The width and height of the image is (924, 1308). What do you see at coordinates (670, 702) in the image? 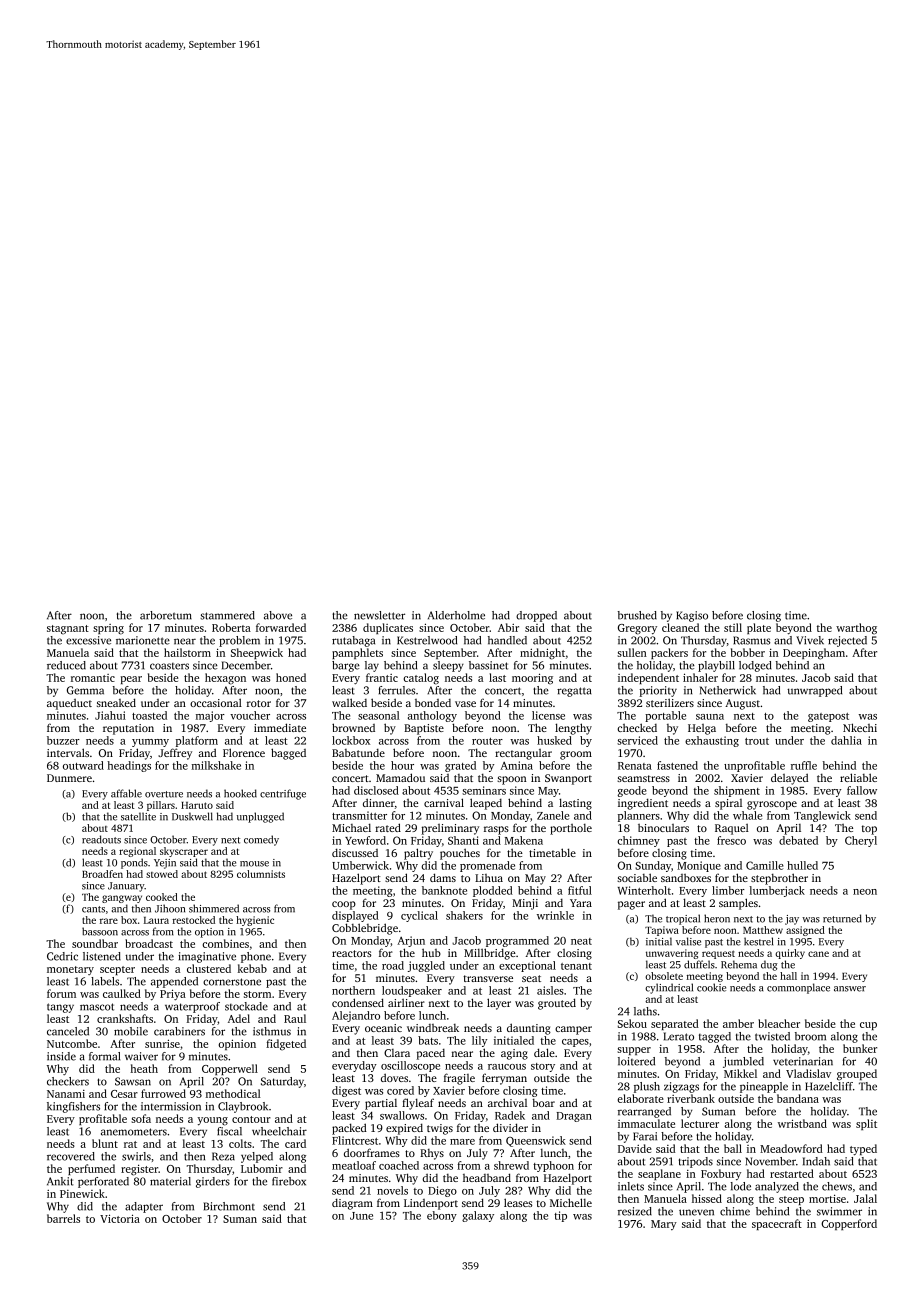
I see `sterilizers` at bounding box center [670, 702].
